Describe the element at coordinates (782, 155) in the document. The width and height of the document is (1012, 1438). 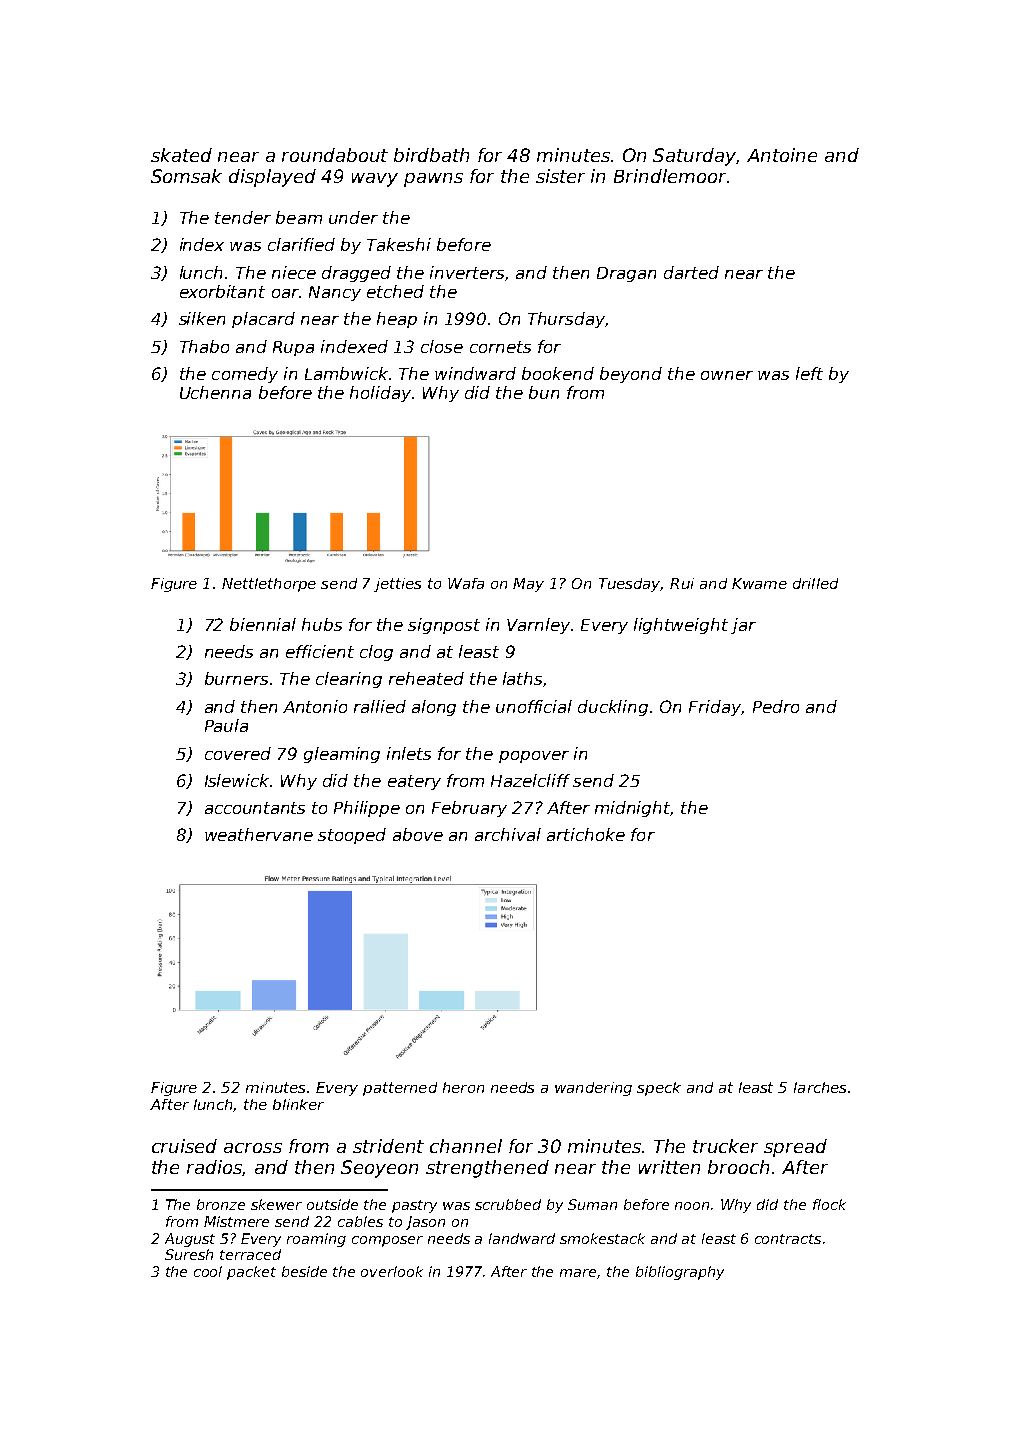
I see `Antoine` at that location.
